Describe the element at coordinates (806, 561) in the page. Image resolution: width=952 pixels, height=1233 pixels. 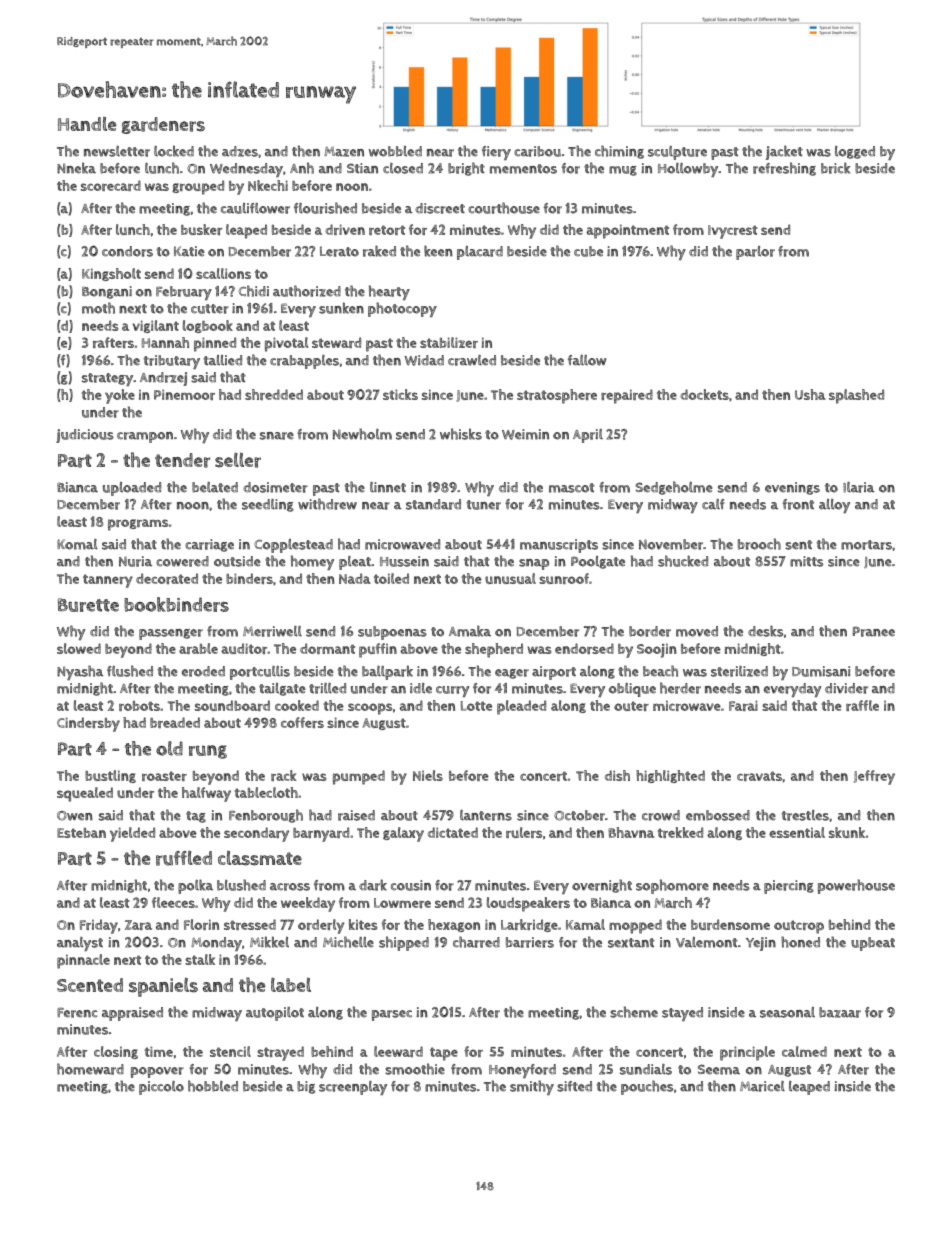
I see `mitts` at that location.
